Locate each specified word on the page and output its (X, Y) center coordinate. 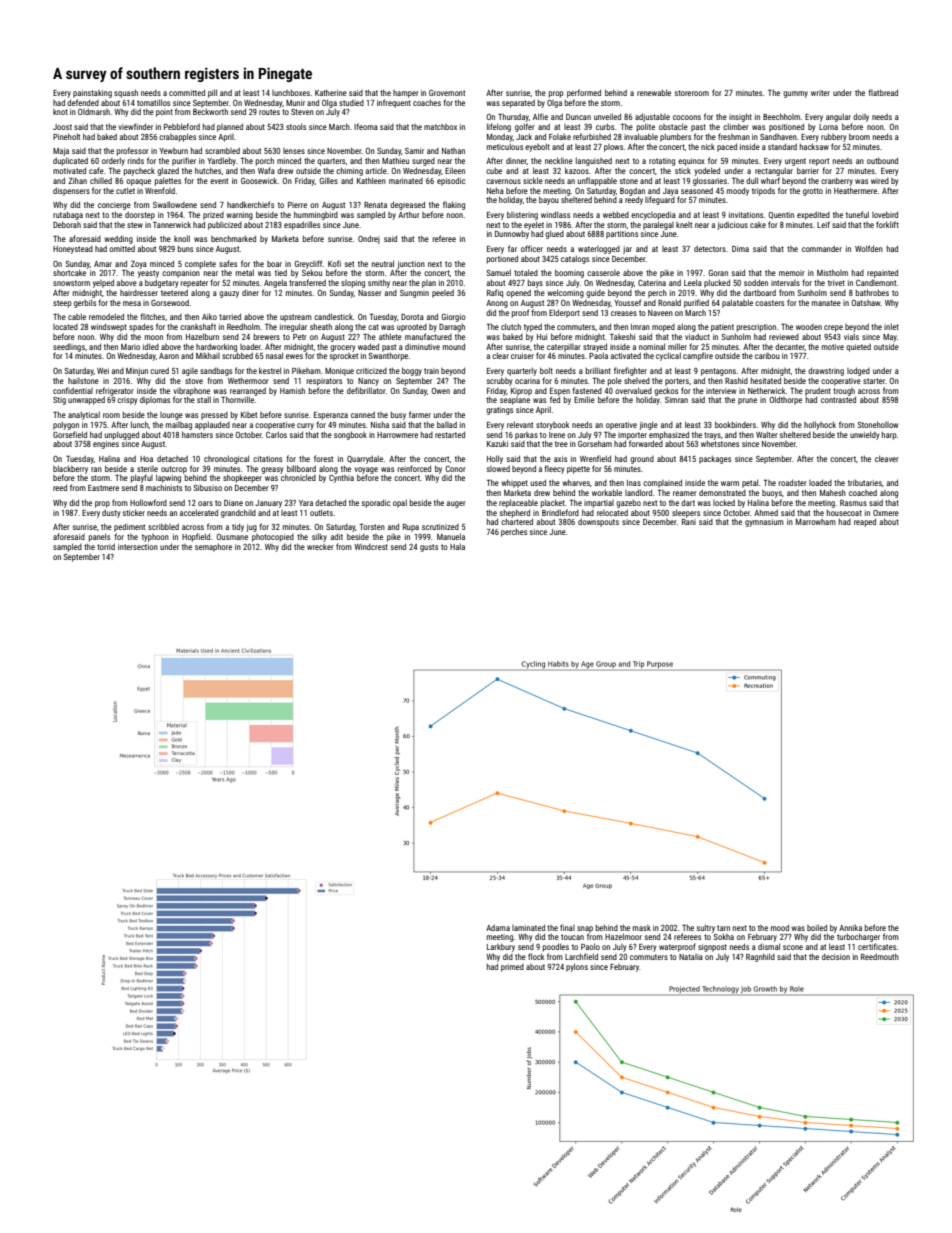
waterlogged (599, 250)
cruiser (522, 356)
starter (874, 381)
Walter (767, 434)
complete (200, 264)
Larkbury (501, 947)
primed (512, 968)
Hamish (292, 390)
